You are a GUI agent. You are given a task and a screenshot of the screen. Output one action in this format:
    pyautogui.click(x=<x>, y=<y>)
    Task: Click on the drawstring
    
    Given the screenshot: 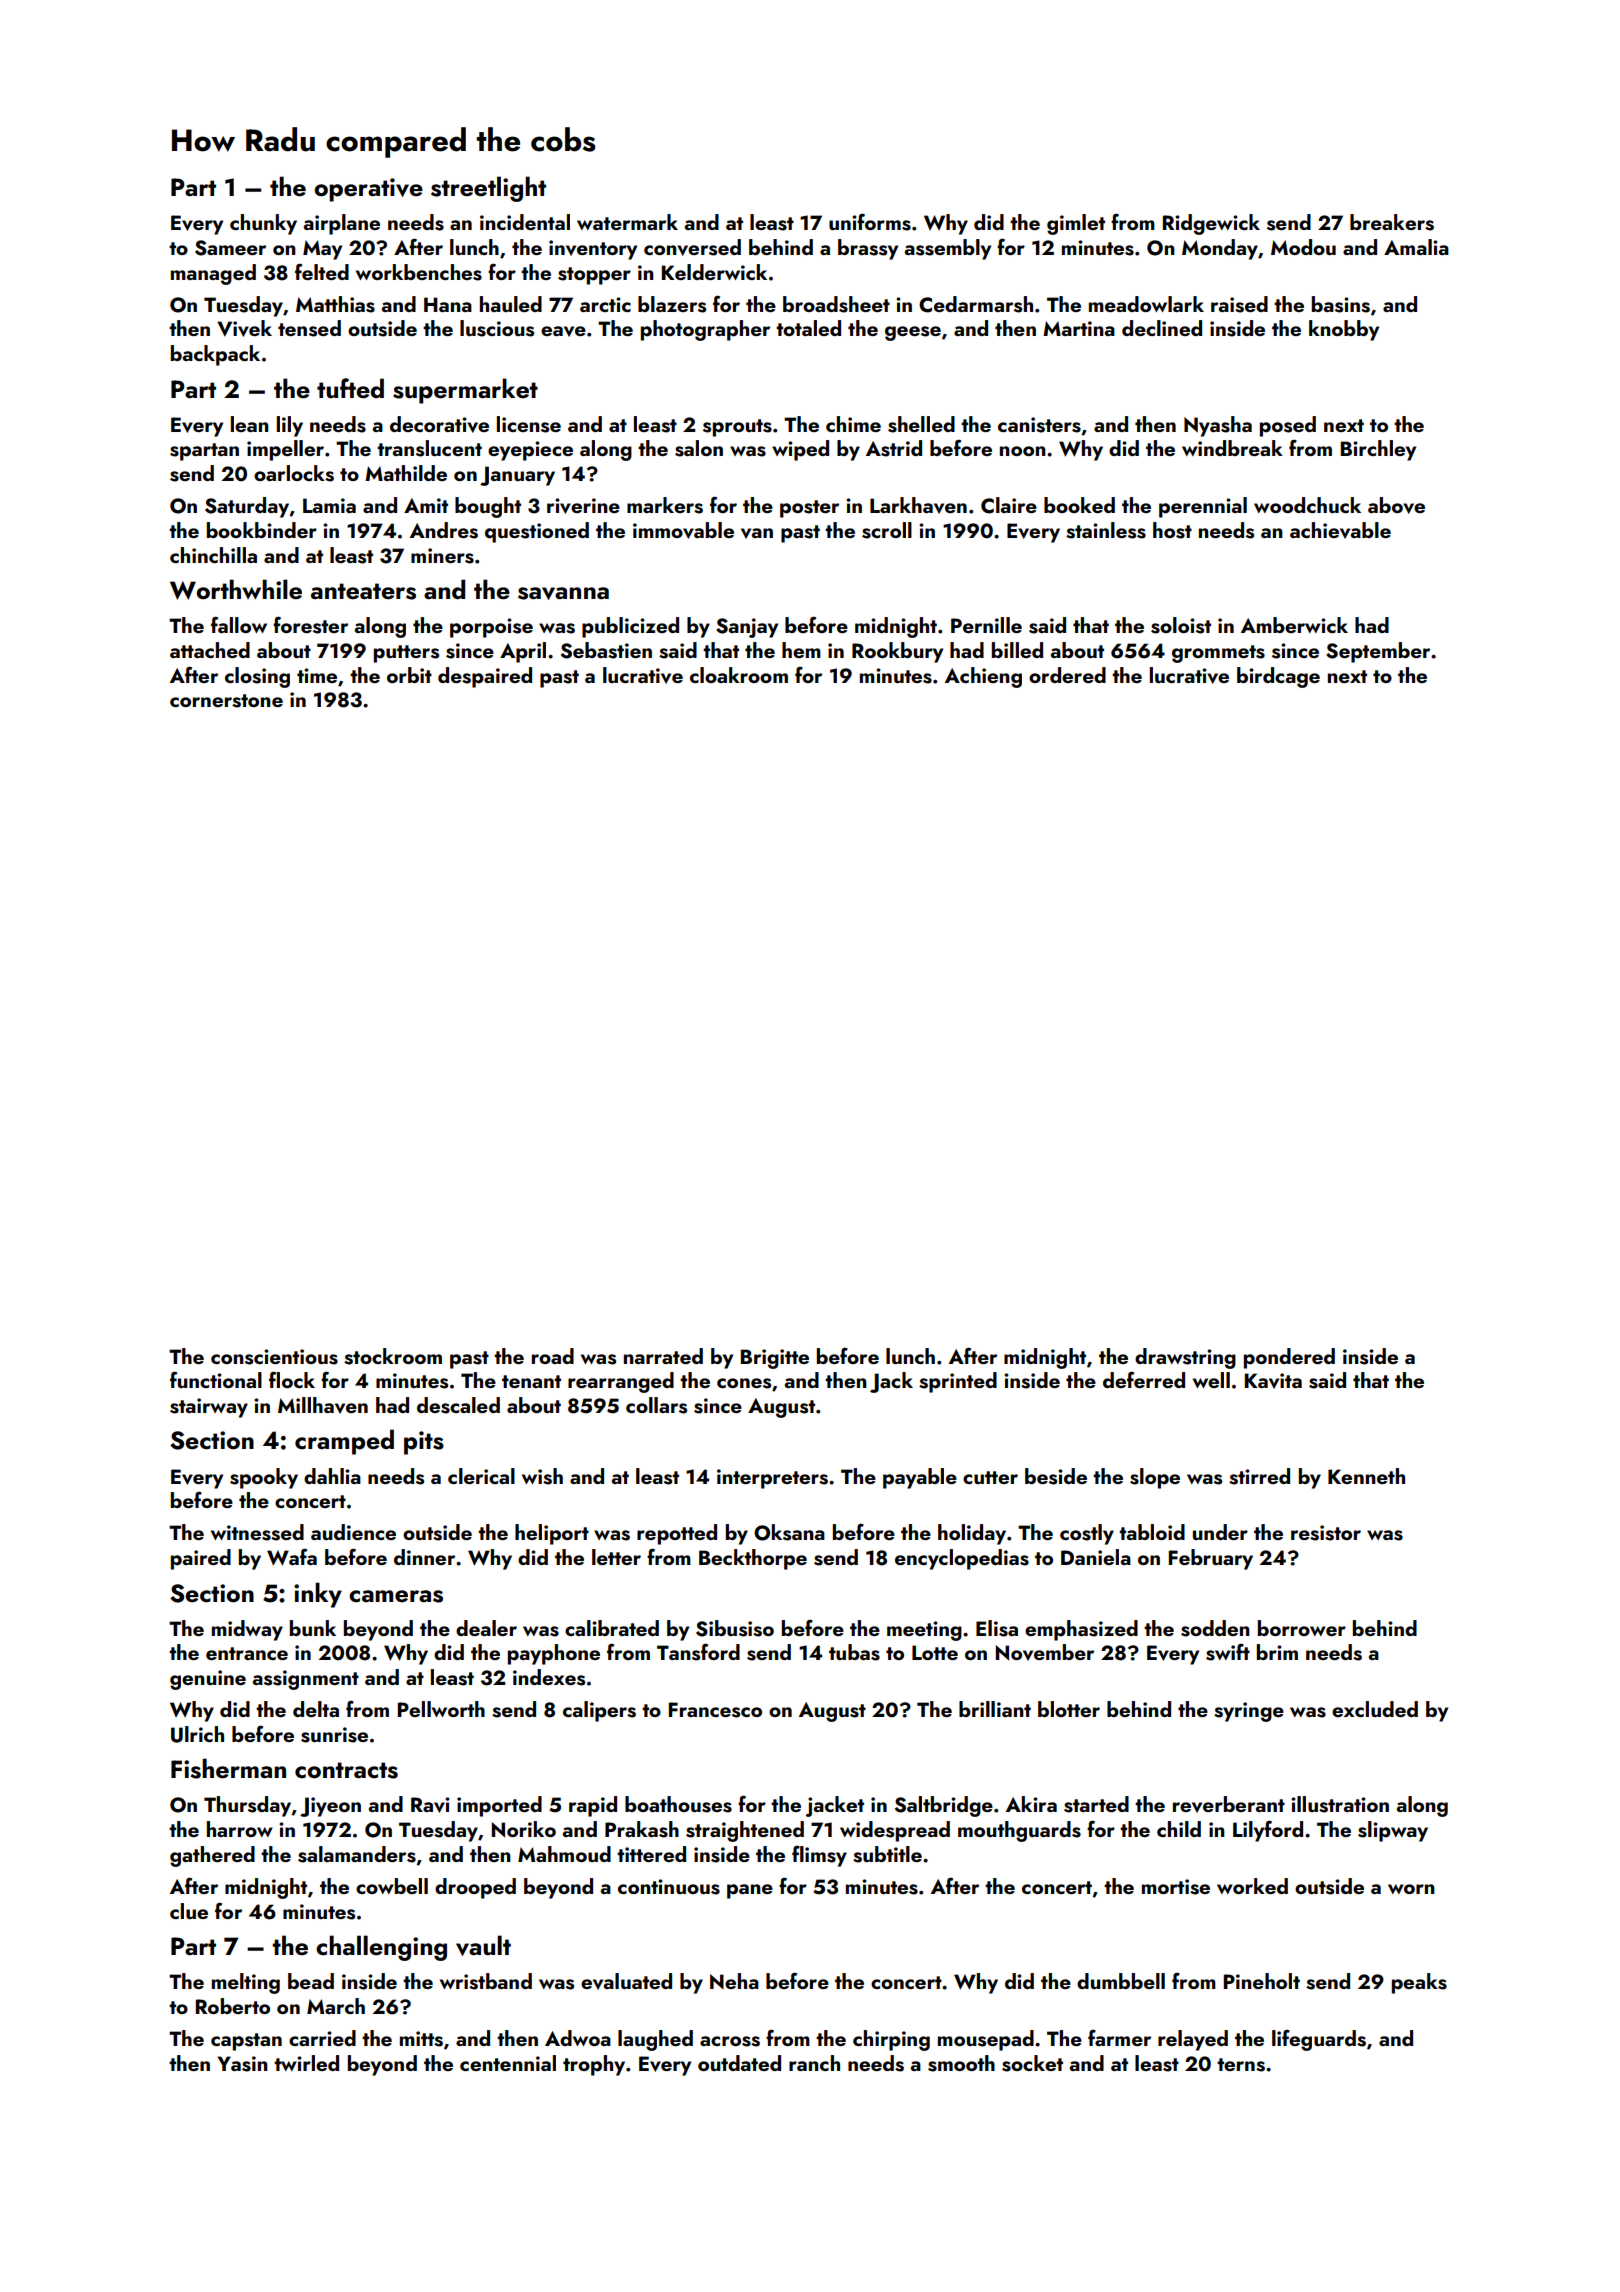 What is the action you would take?
    pyautogui.click(x=1185, y=1358)
